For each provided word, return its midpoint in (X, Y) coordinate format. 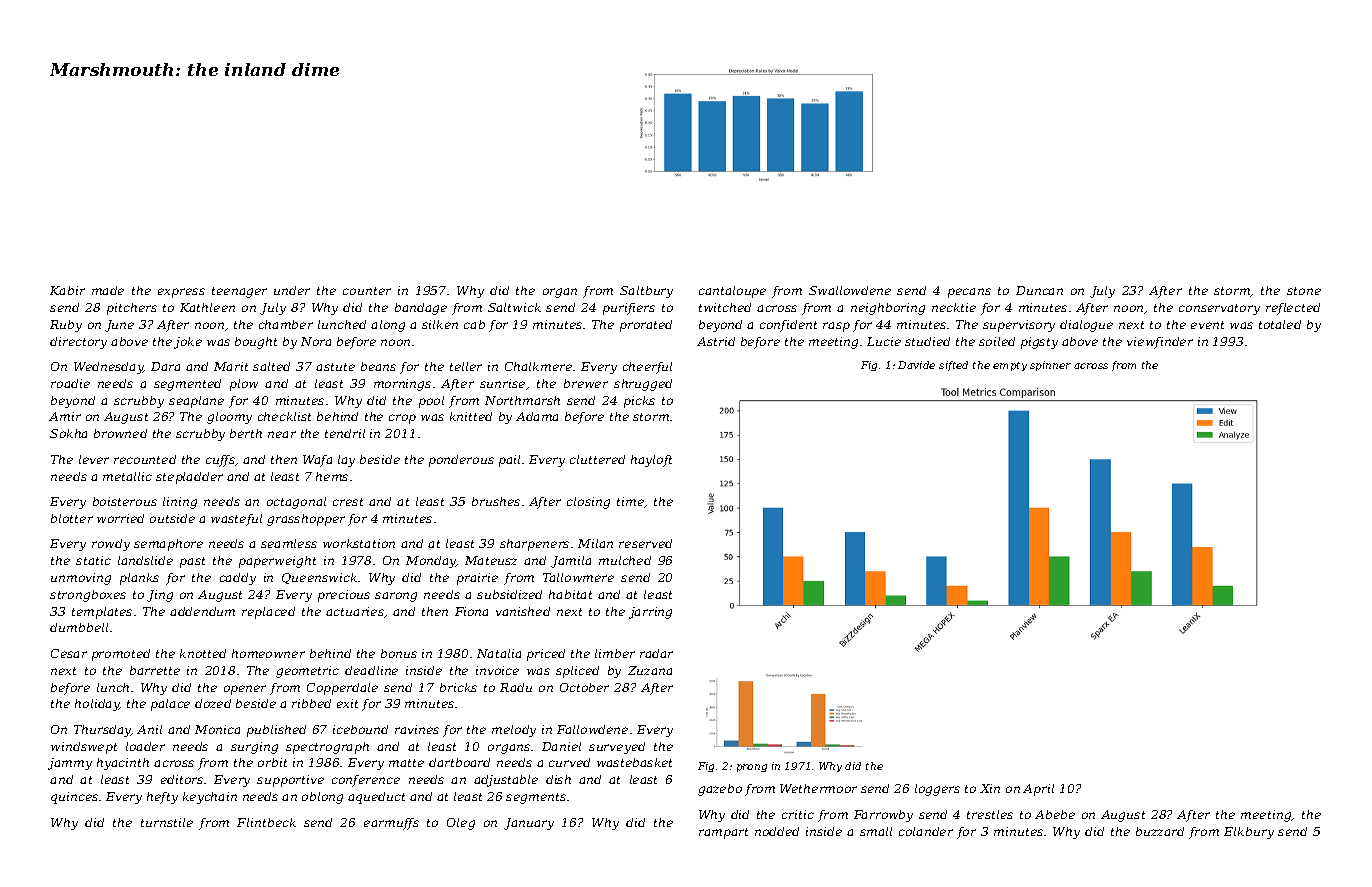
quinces (74, 798)
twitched (725, 307)
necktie (954, 307)
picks (639, 402)
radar (656, 653)
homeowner (268, 653)
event (1207, 325)
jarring (650, 613)
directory (78, 343)
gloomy (229, 418)
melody (514, 731)
